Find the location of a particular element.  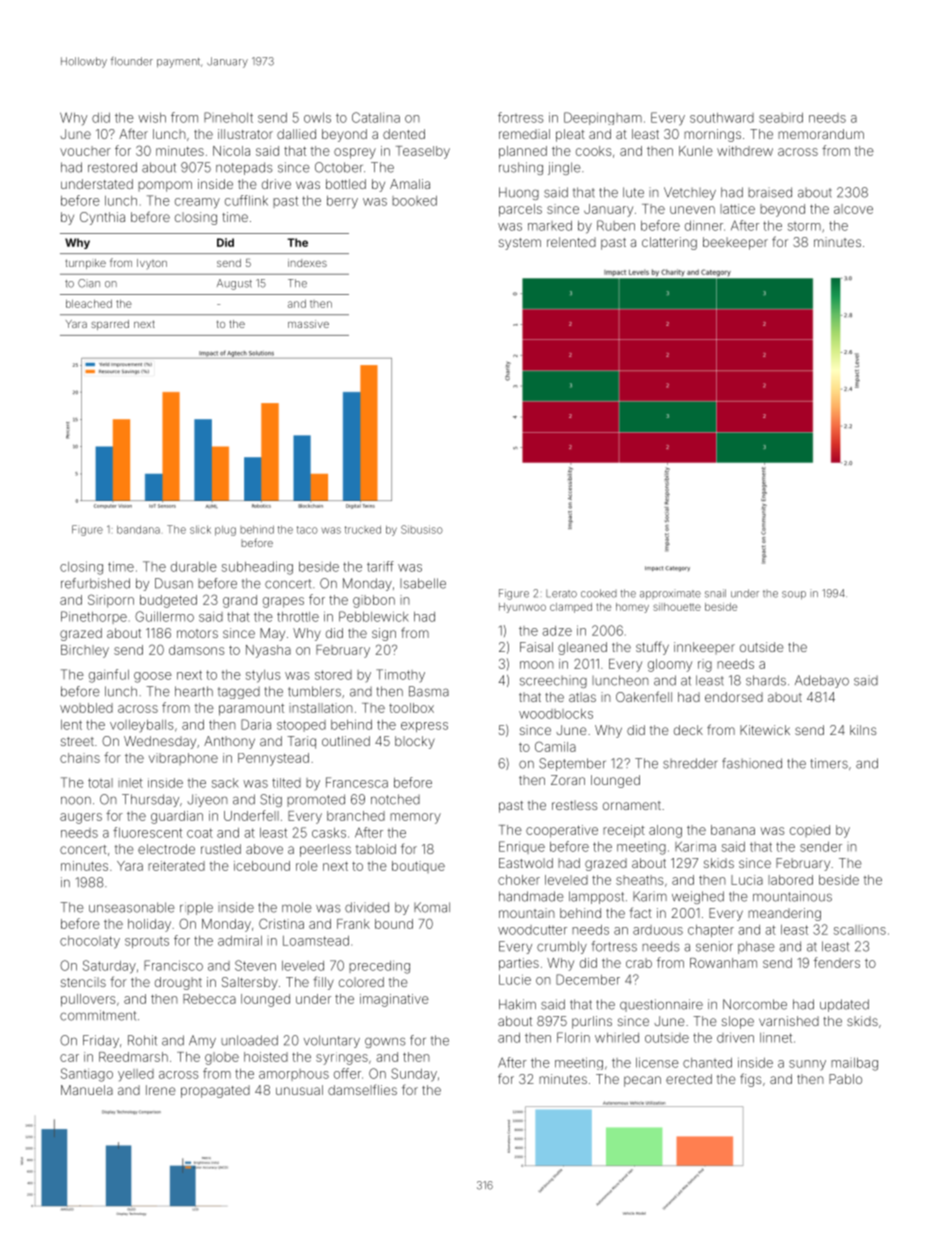

copied is located at coordinates (810, 831).
